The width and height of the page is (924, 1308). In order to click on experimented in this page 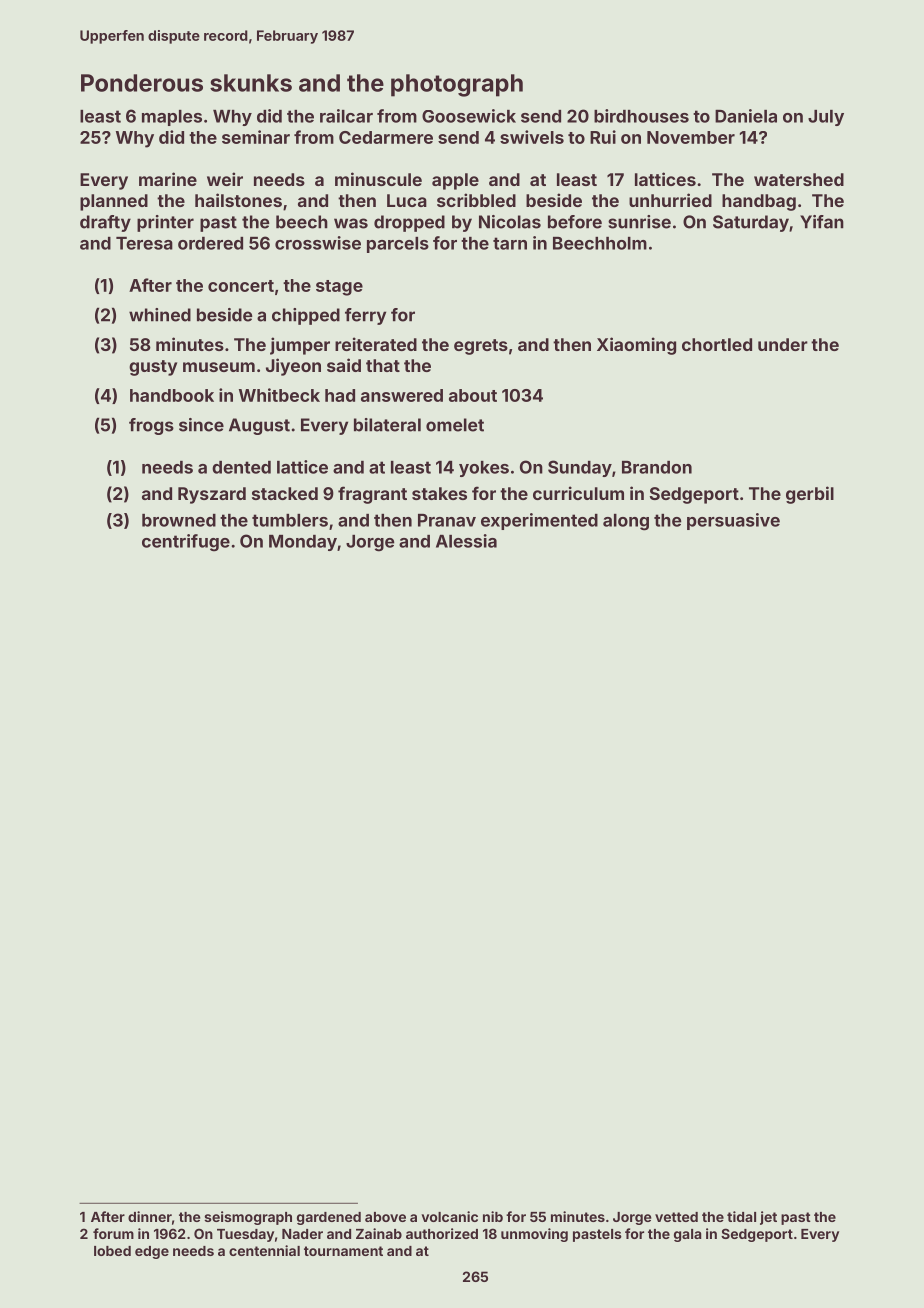, I will do `click(539, 521)`.
